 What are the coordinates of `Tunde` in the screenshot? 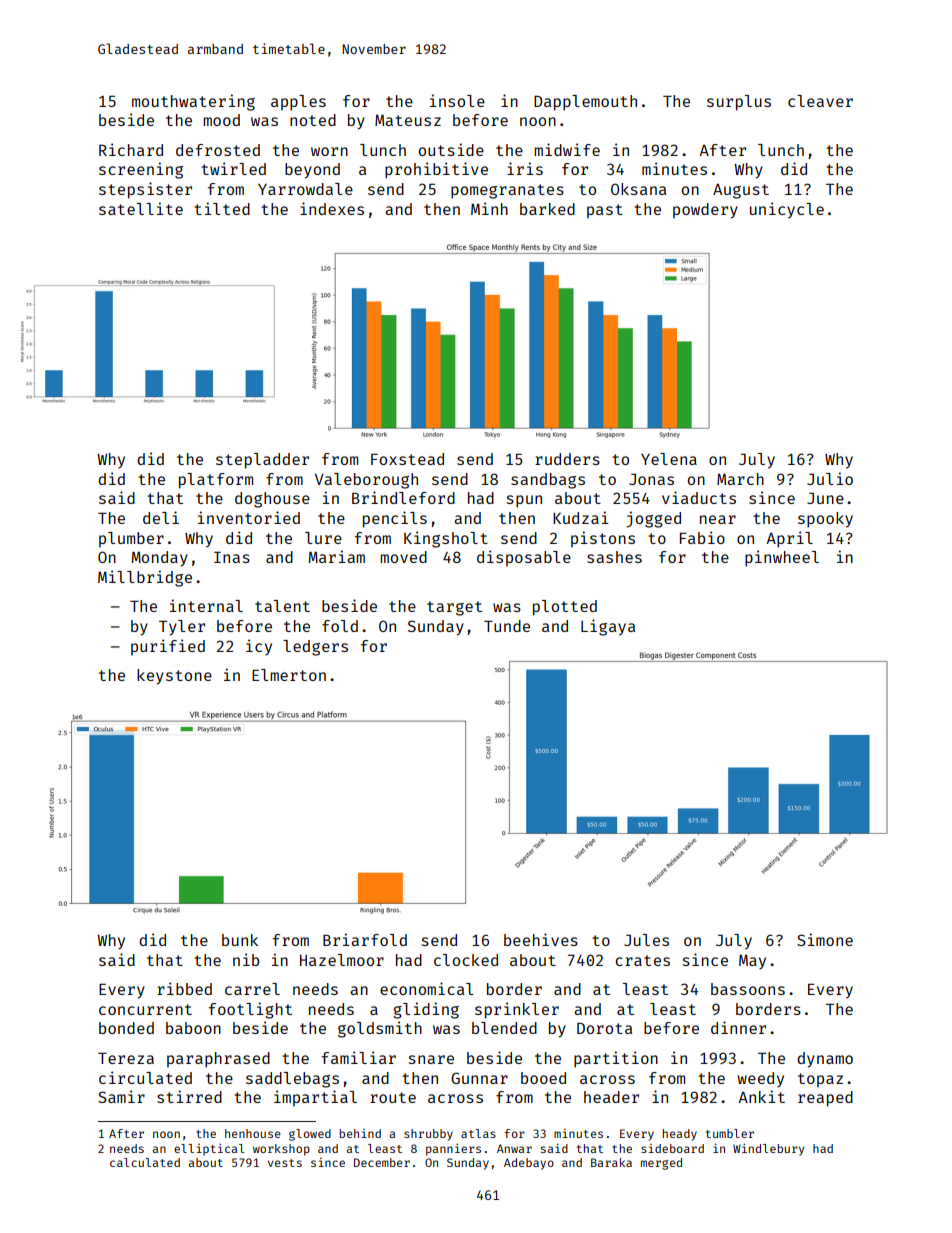 It's located at (507, 626).
